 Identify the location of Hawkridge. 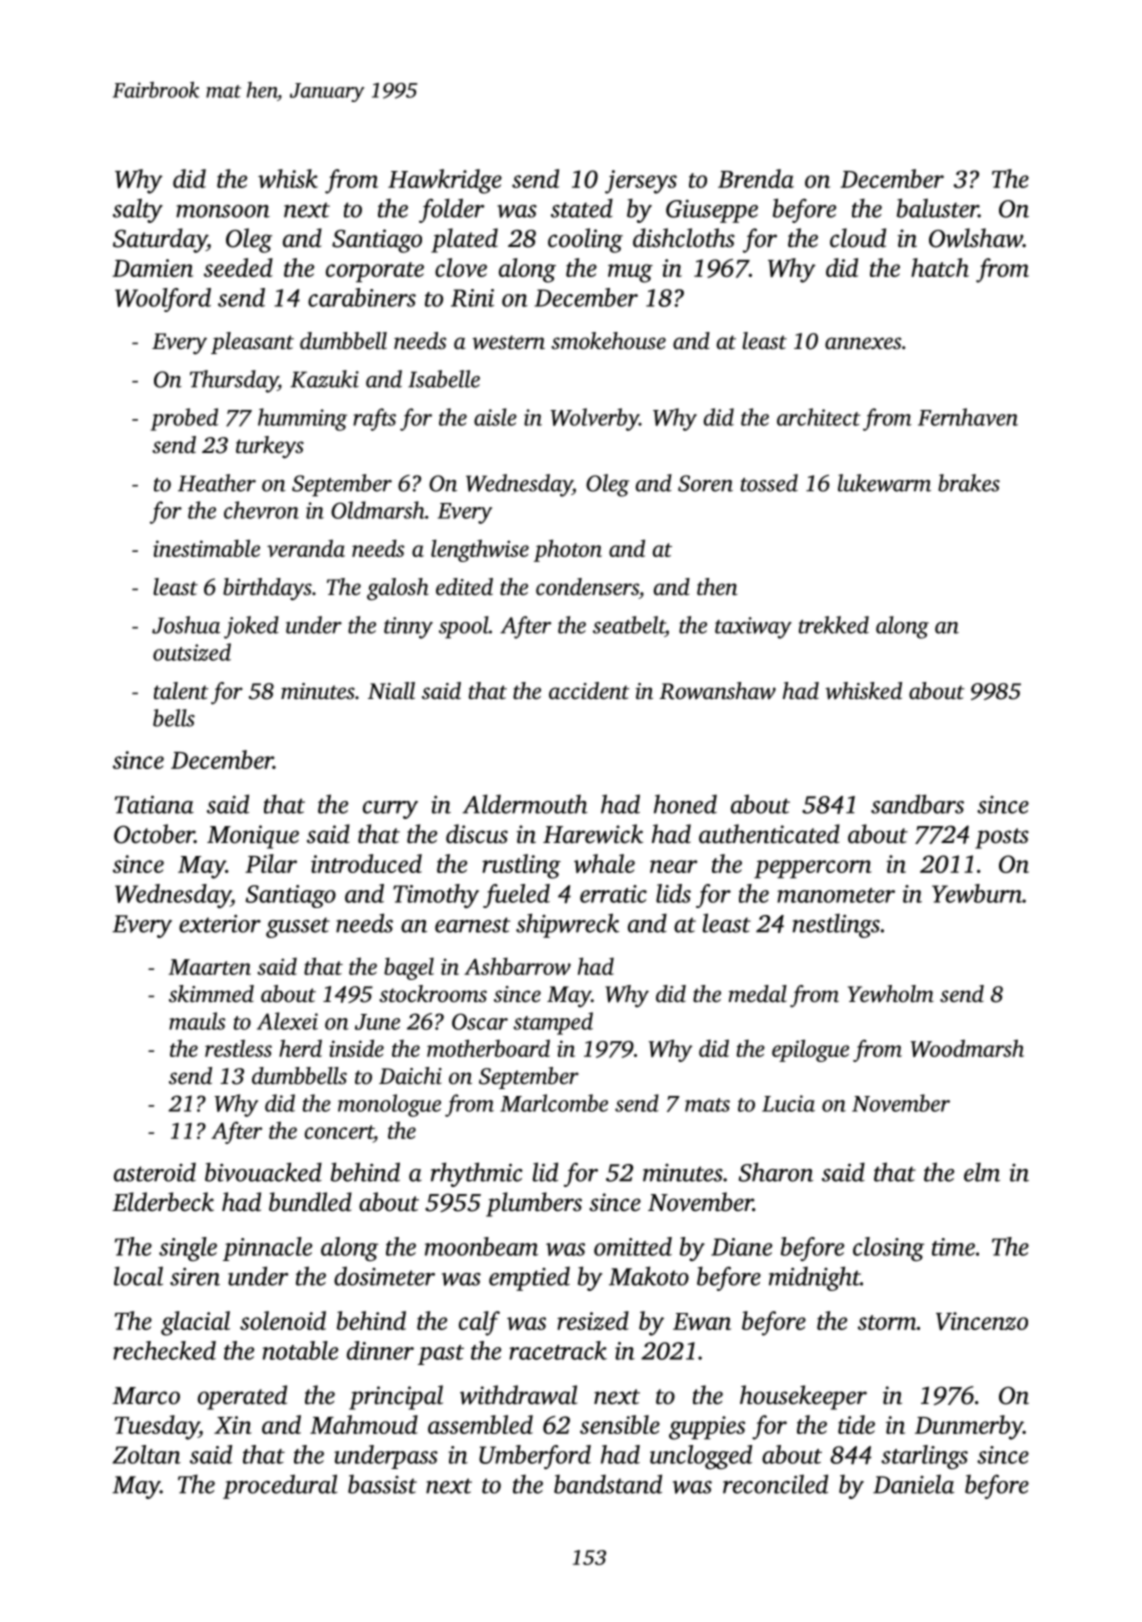
(445, 181).
